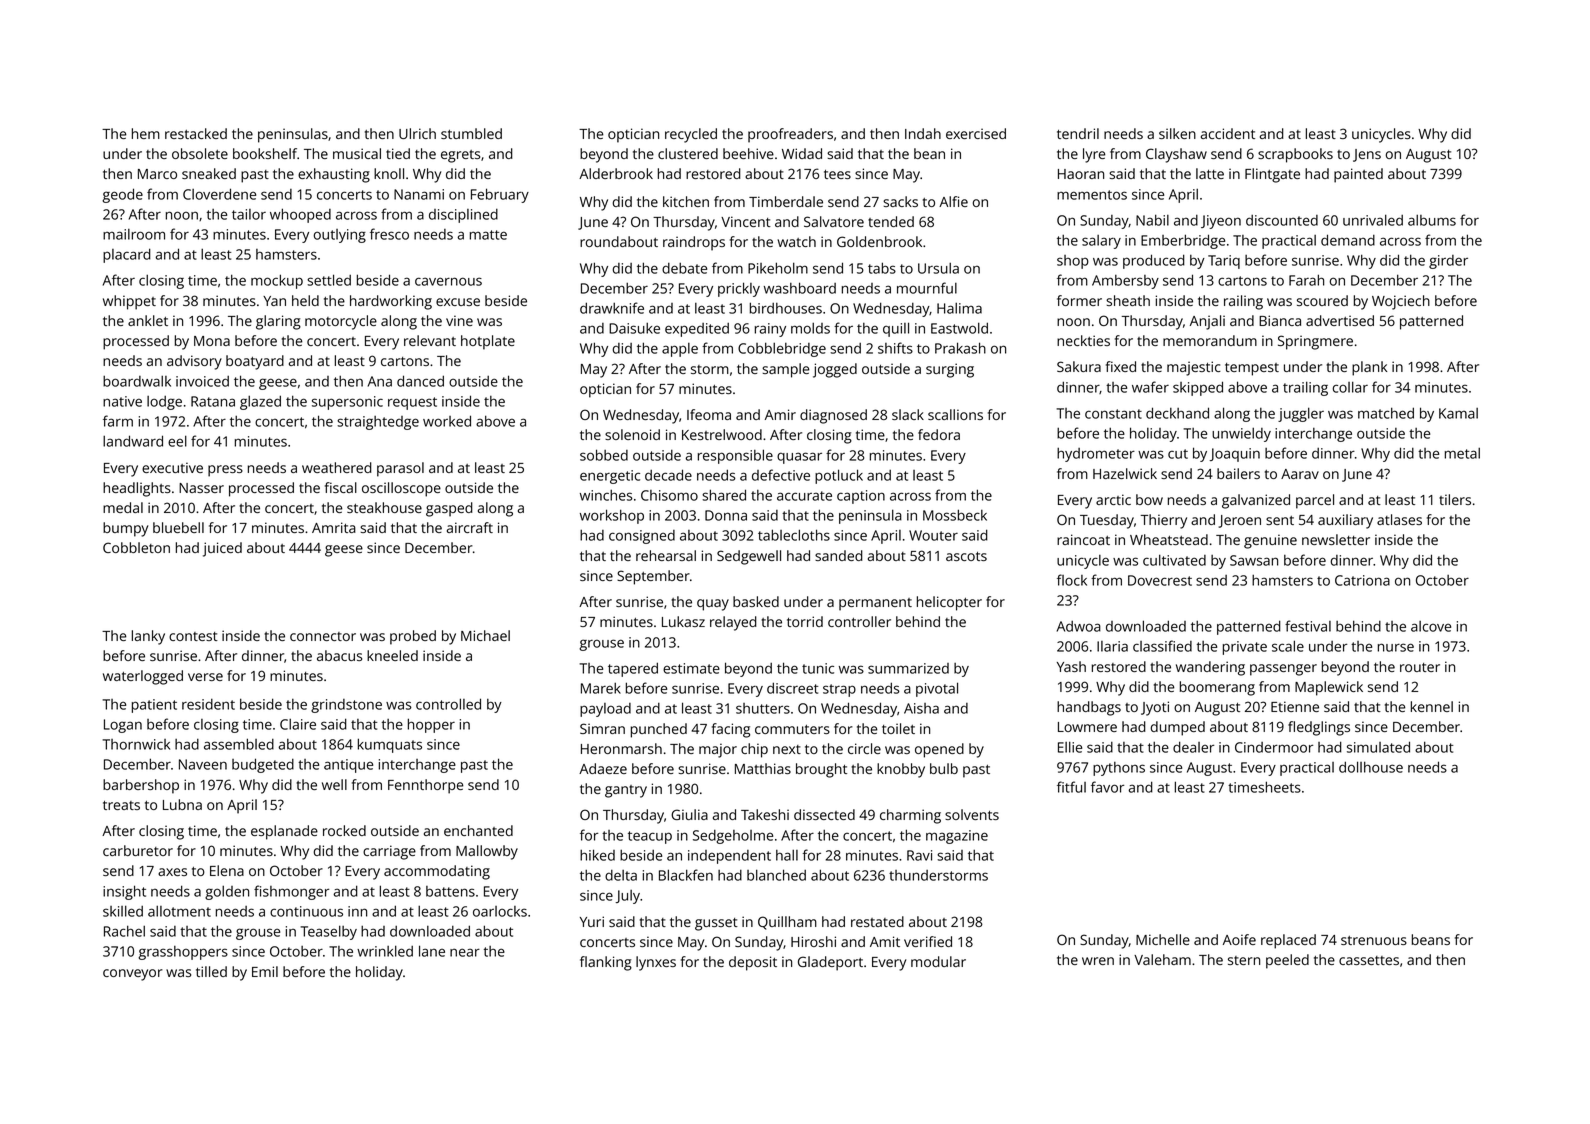 The image size is (1590, 1124). What do you see at coordinates (488, 235) in the screenshot?
I see `matte` at bounding box center [488, 235].
